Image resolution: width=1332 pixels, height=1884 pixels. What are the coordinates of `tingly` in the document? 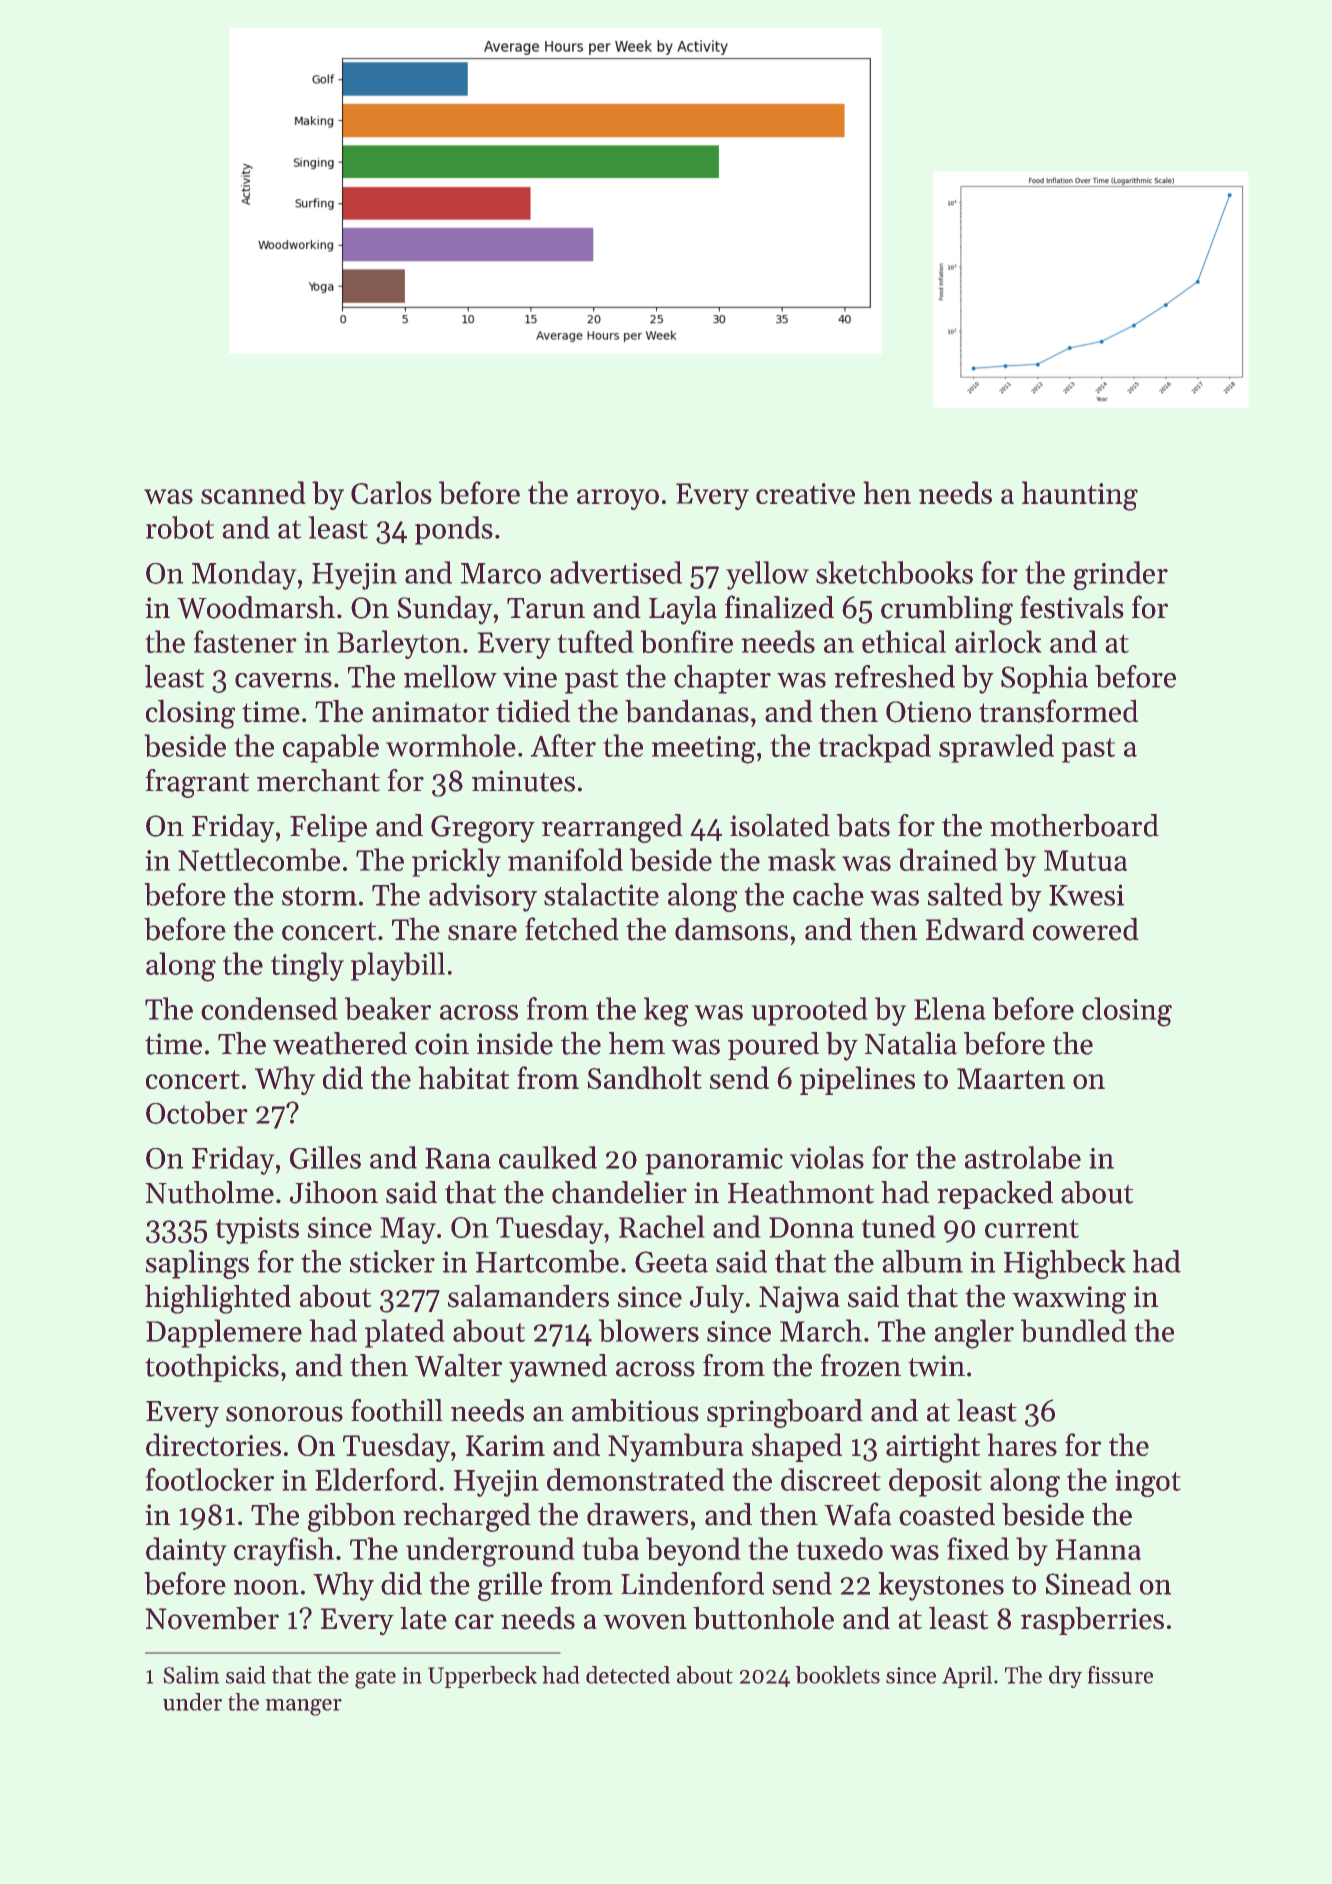 It's located at (307, 967).
